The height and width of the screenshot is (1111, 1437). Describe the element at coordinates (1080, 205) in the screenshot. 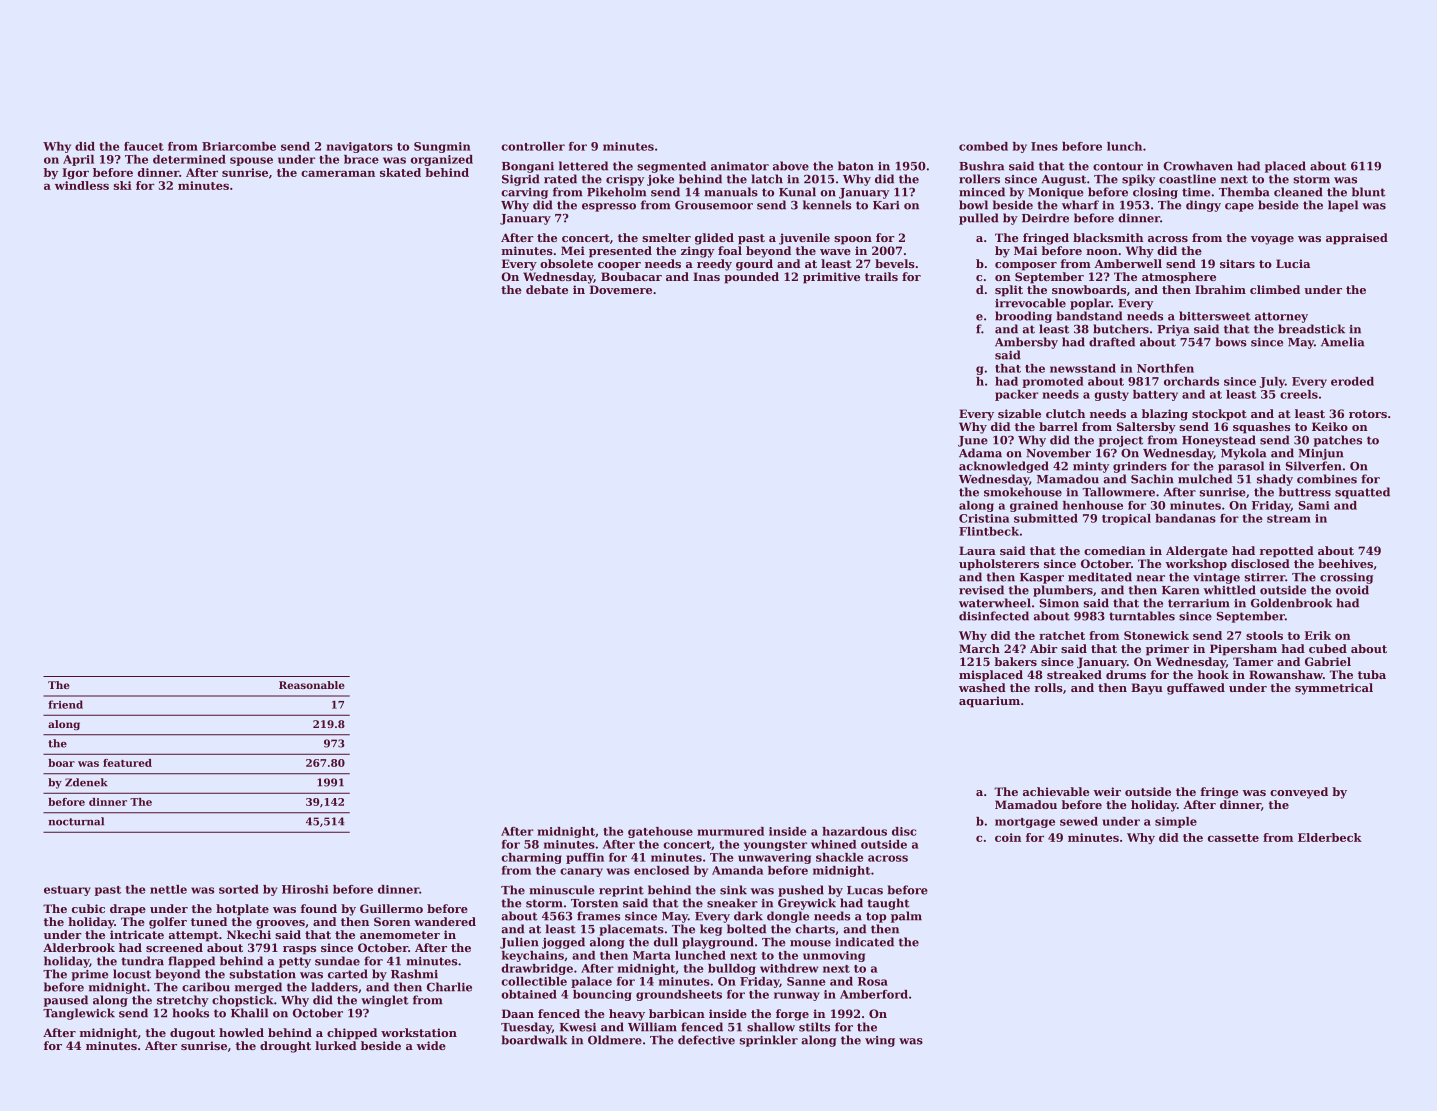

I see `wharf` at that location.
